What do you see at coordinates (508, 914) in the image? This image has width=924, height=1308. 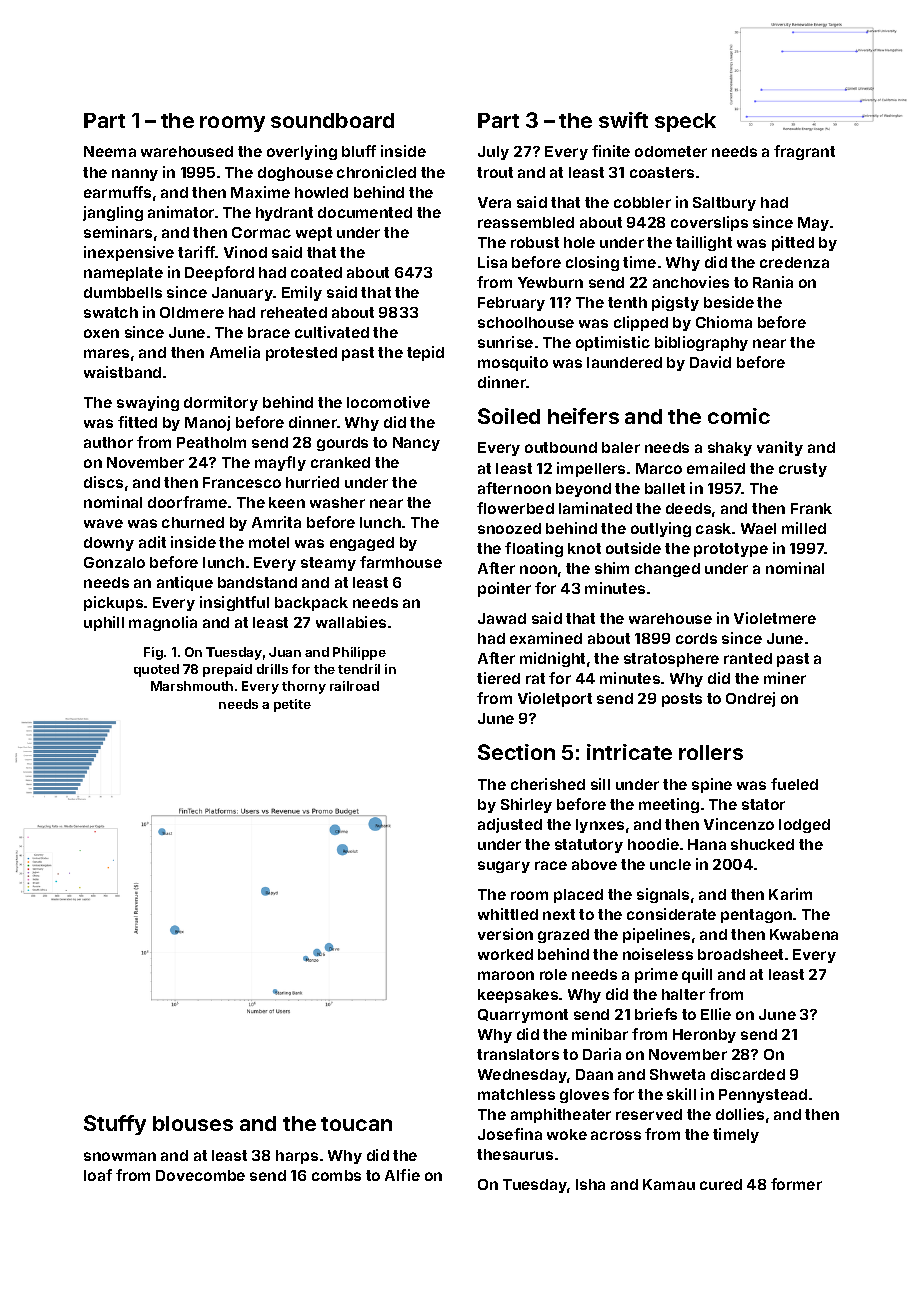 I see `whittled` at bounding box center [508, 914].
